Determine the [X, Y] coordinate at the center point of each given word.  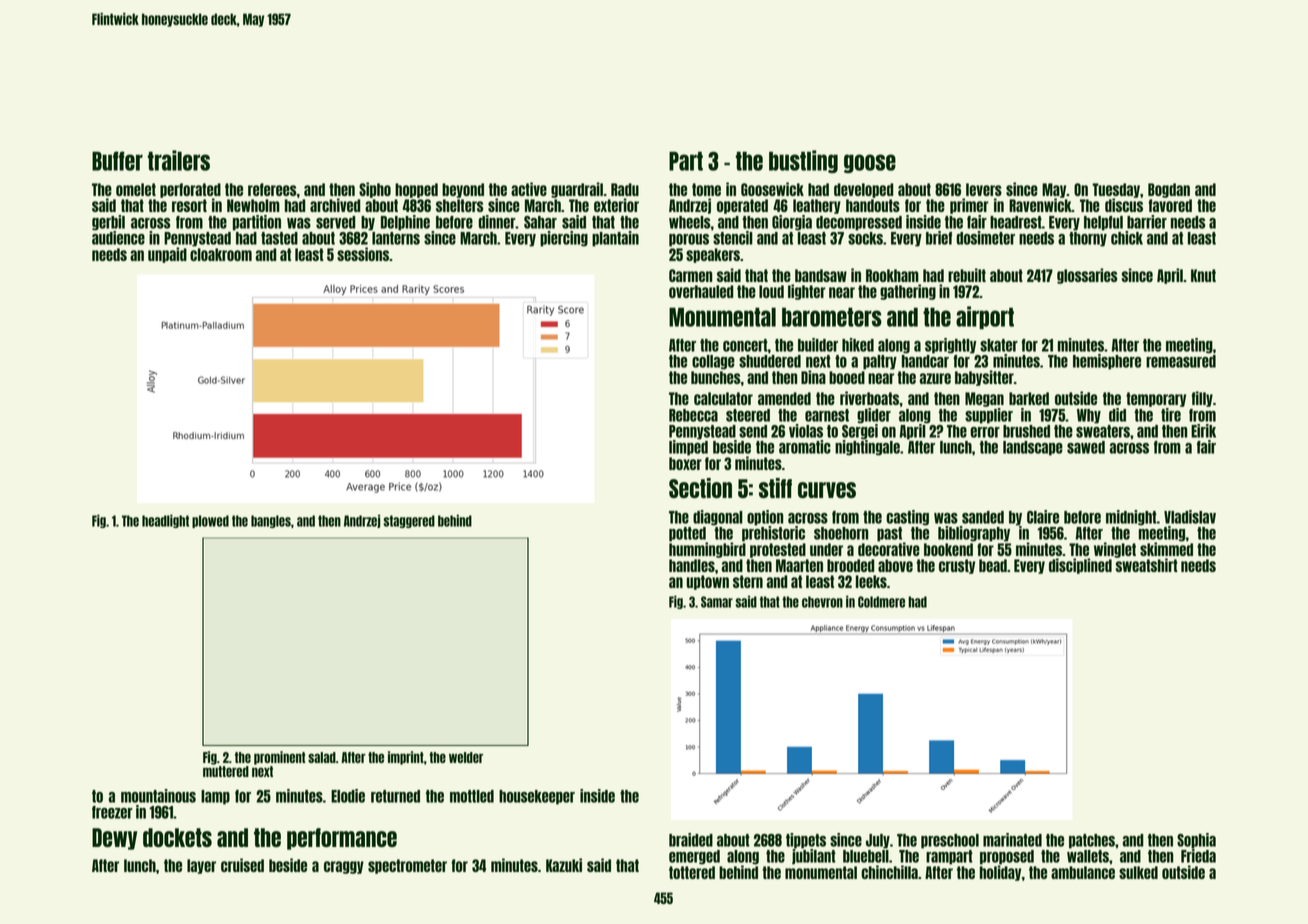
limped [688, 448]
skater [999, 345]
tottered [692, 872]
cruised [242, 865]
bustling [803, 161]
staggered [409, 521]
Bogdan [1169, 190]
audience [118, 238]
